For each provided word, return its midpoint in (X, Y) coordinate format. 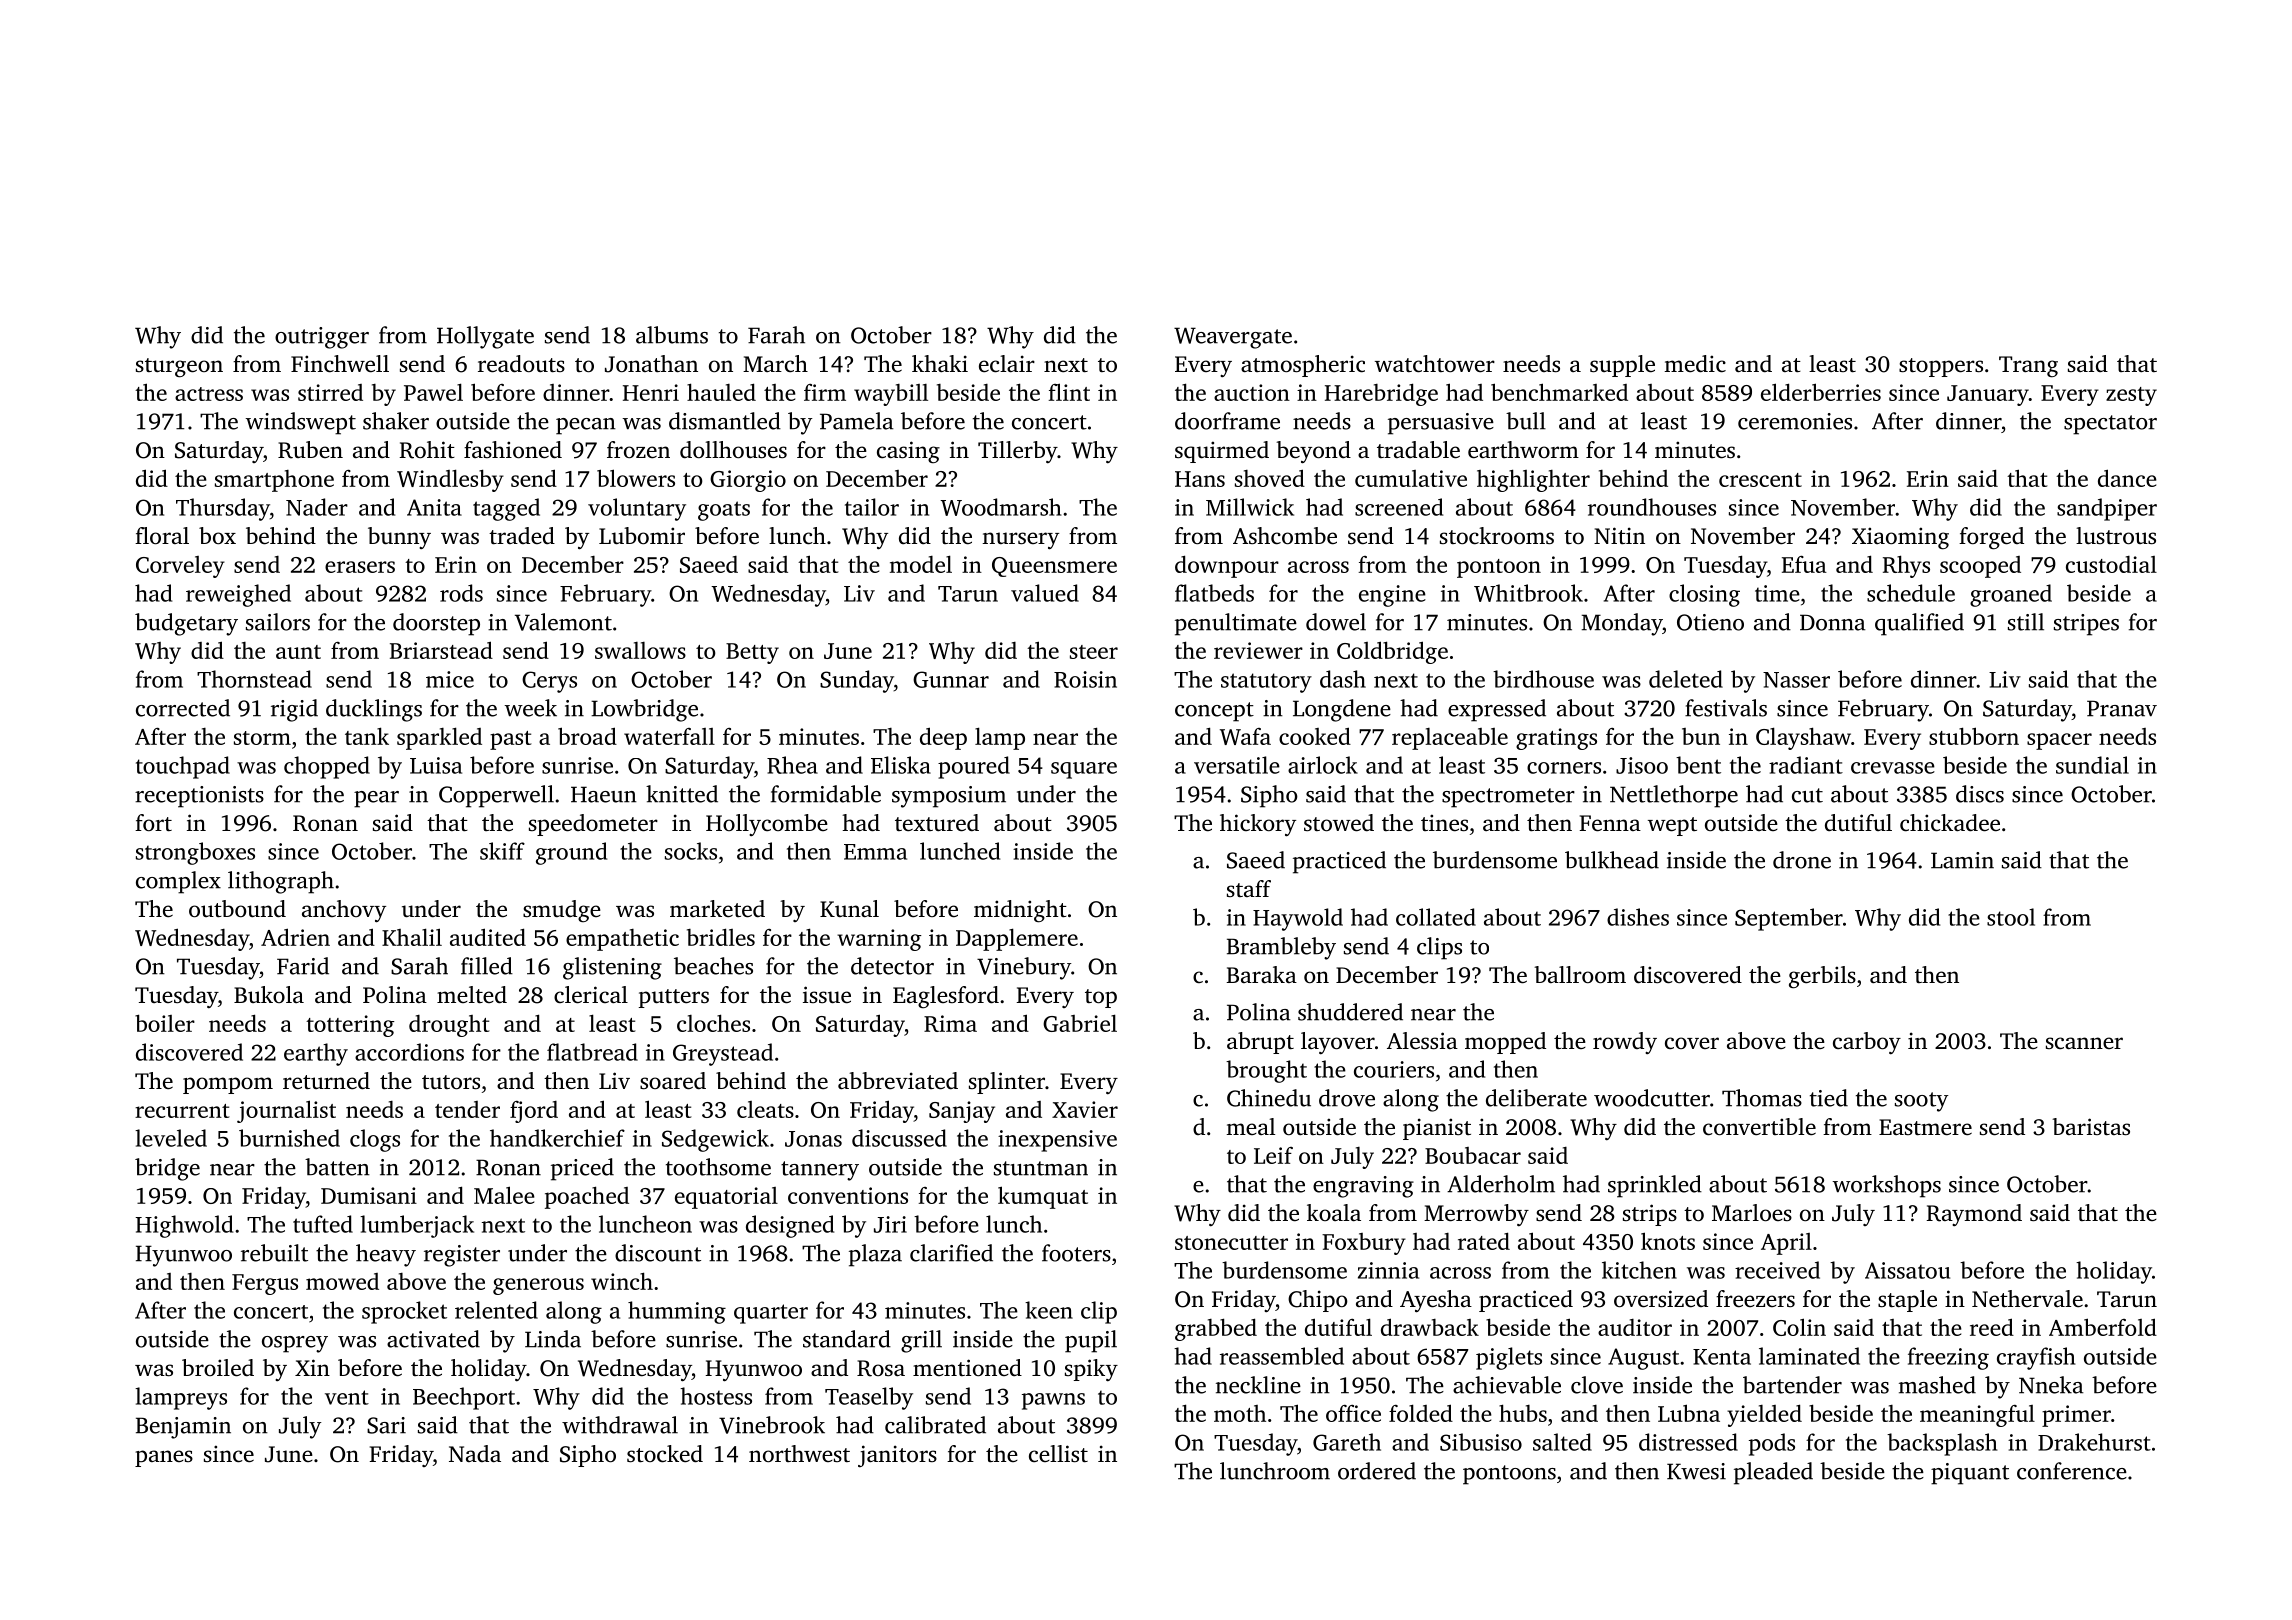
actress (209, 394)
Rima (950, 1023)
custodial (2111, 564)
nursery (1020, 541)
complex (178, 882)
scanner (2084, 1043)
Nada (475, 1453)
